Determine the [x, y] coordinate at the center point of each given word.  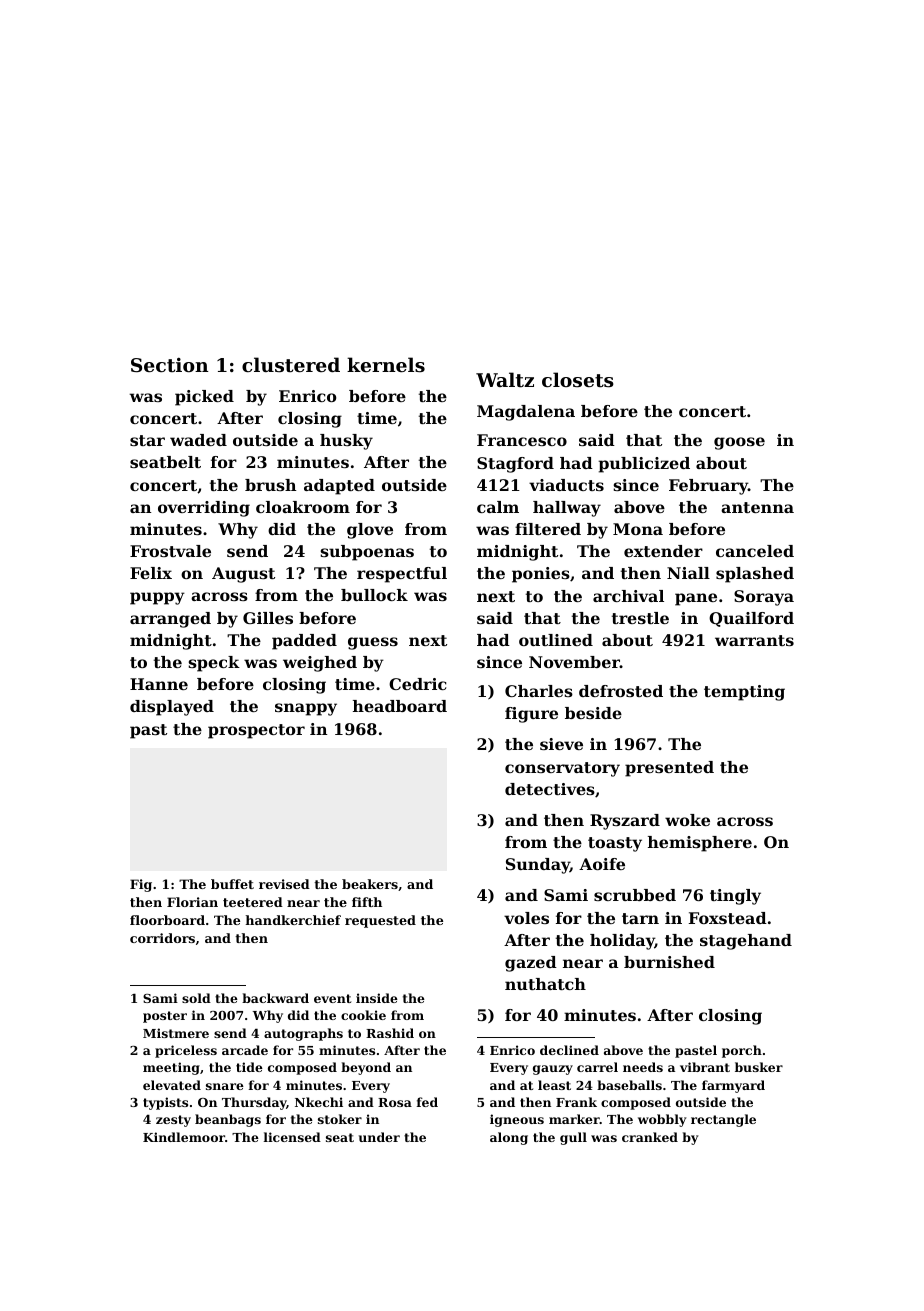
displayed [172, 708]
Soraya [764, 598]
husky [346, 442]
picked [204, 398]
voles [526, 918]
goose [739, 443]
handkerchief [293, 920]
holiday [622, 942]
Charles [539, 691]
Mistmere [176, 1033]
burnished [669, 962]
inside [377, 998]
